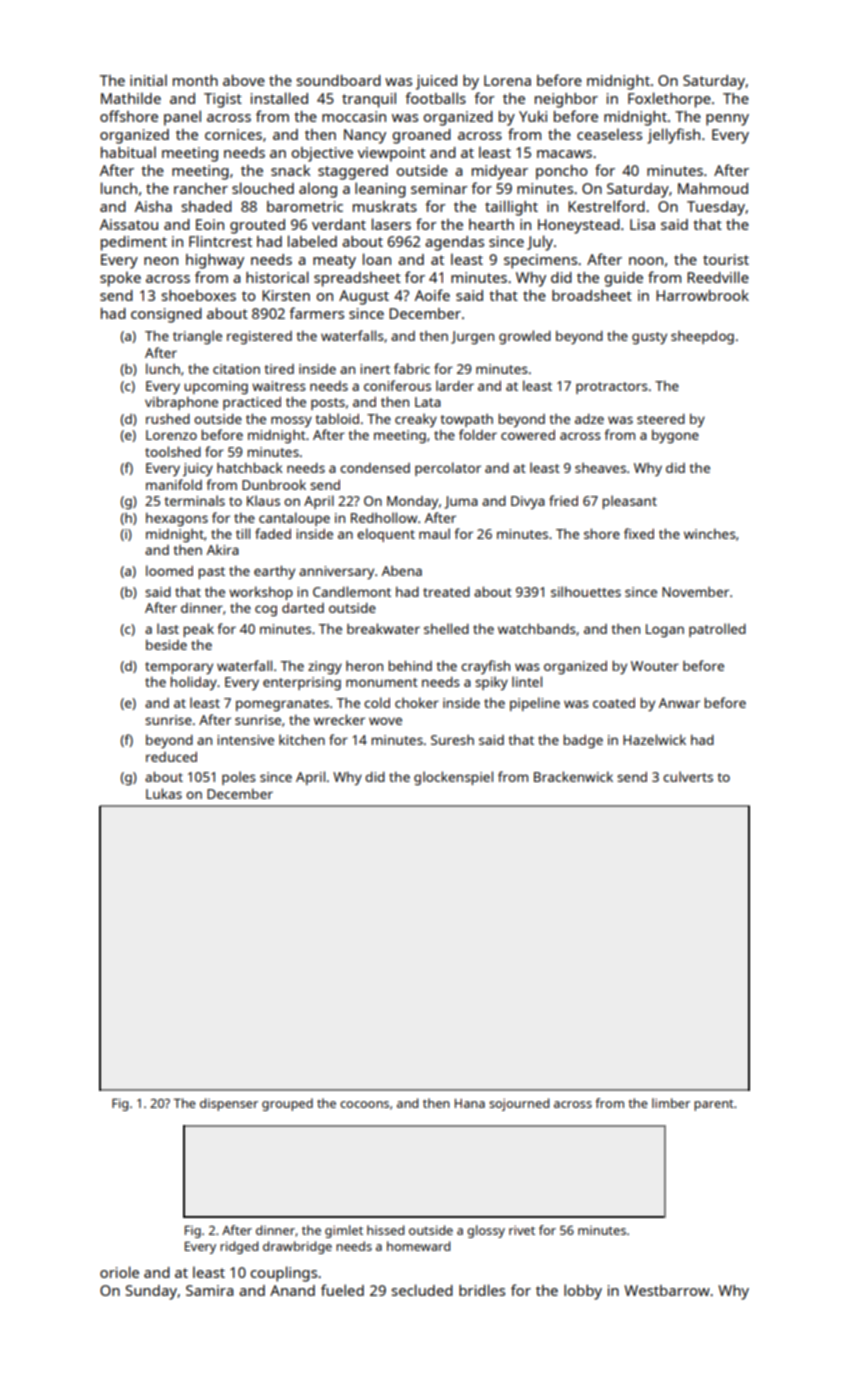  I want to click on Harrowbrook, so click(702, 295).
